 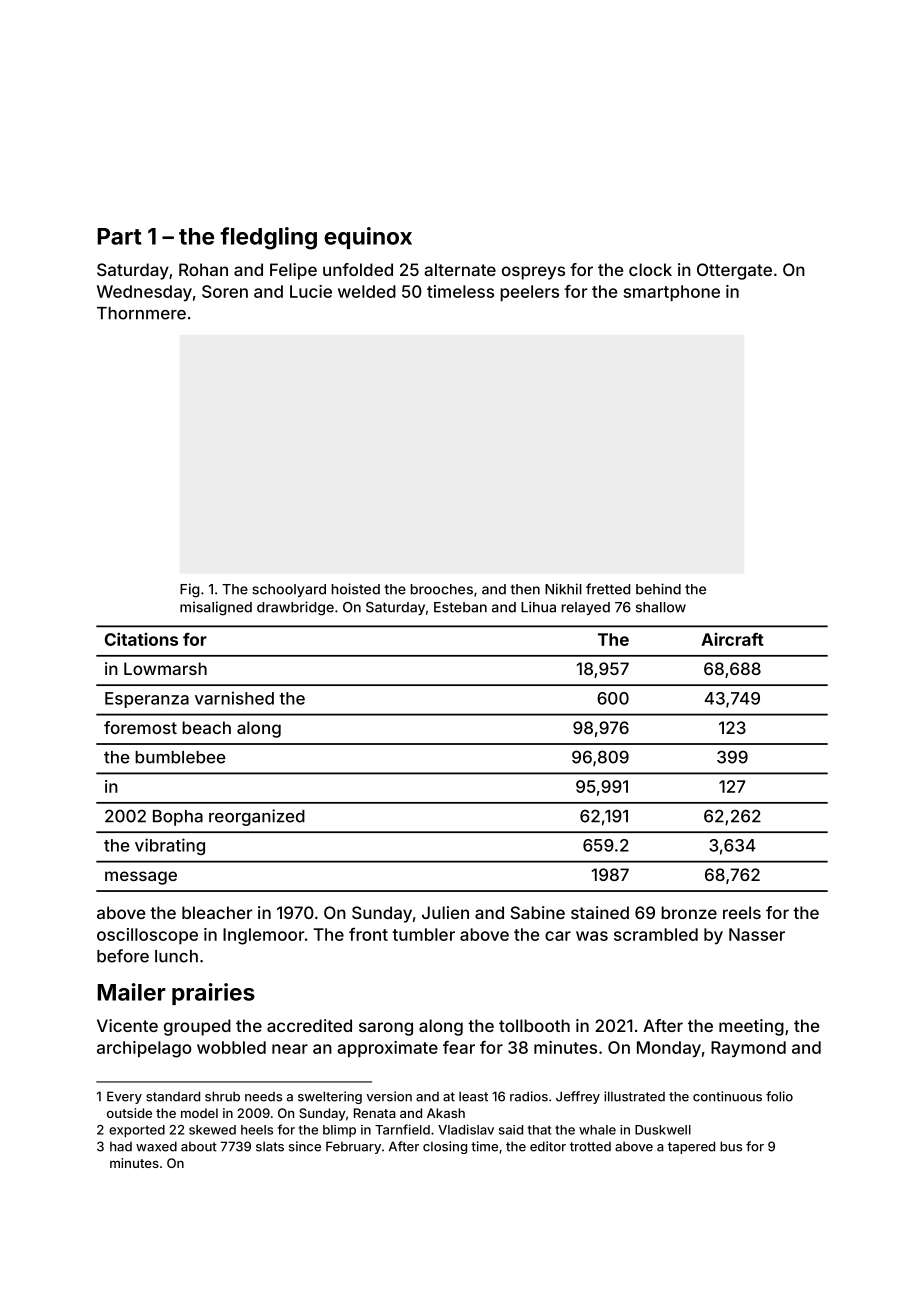 What do you see at coordinates (141, 313) in the screenshot?
I see `Thornmere` at bounding box center [141, 313].
